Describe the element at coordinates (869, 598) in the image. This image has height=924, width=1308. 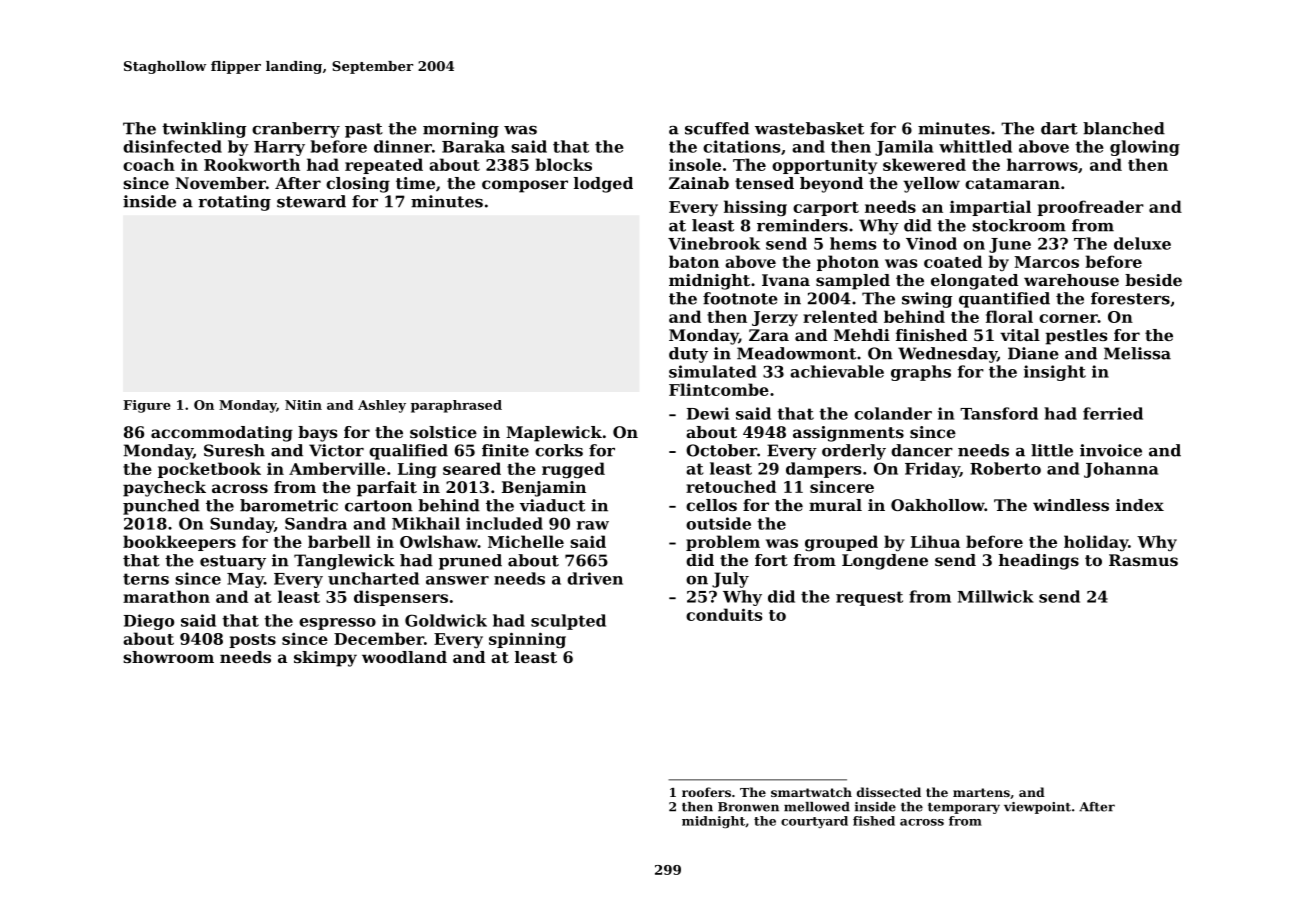
I see `request` at that location.
